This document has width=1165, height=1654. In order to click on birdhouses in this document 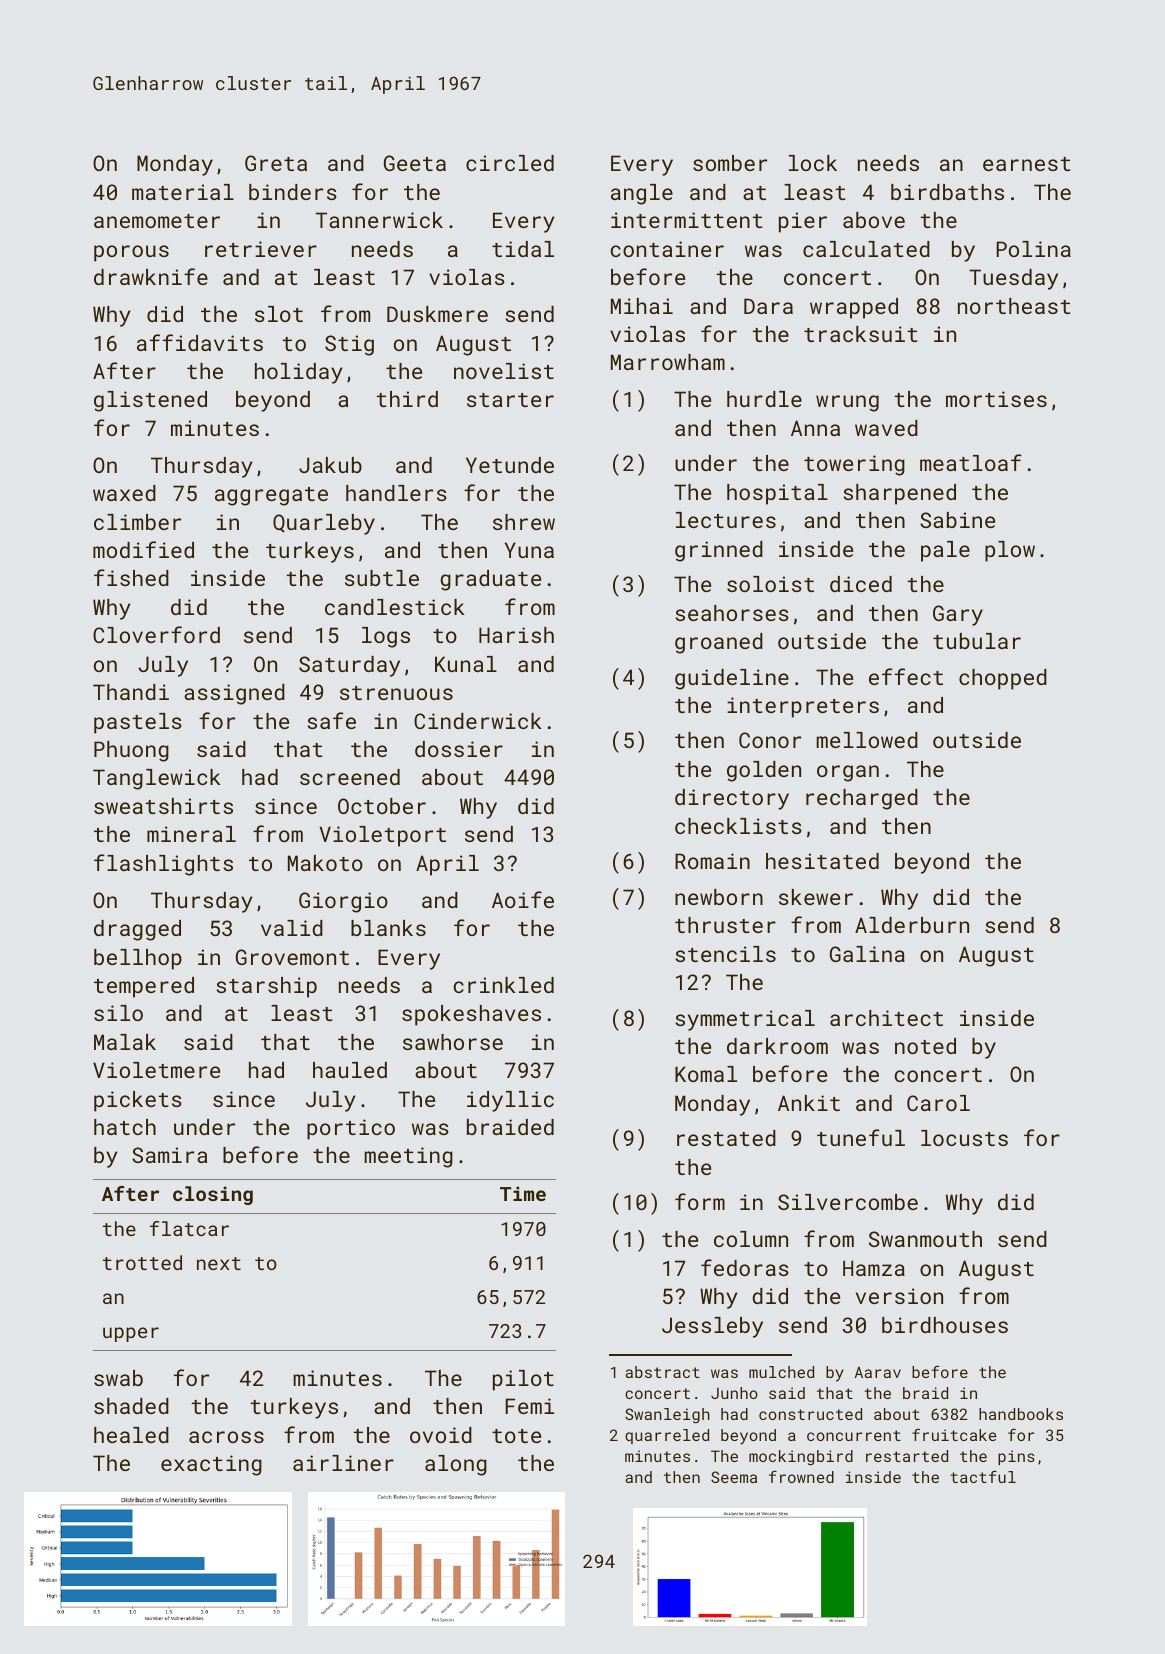, I will do `click(945, 1325)`.
